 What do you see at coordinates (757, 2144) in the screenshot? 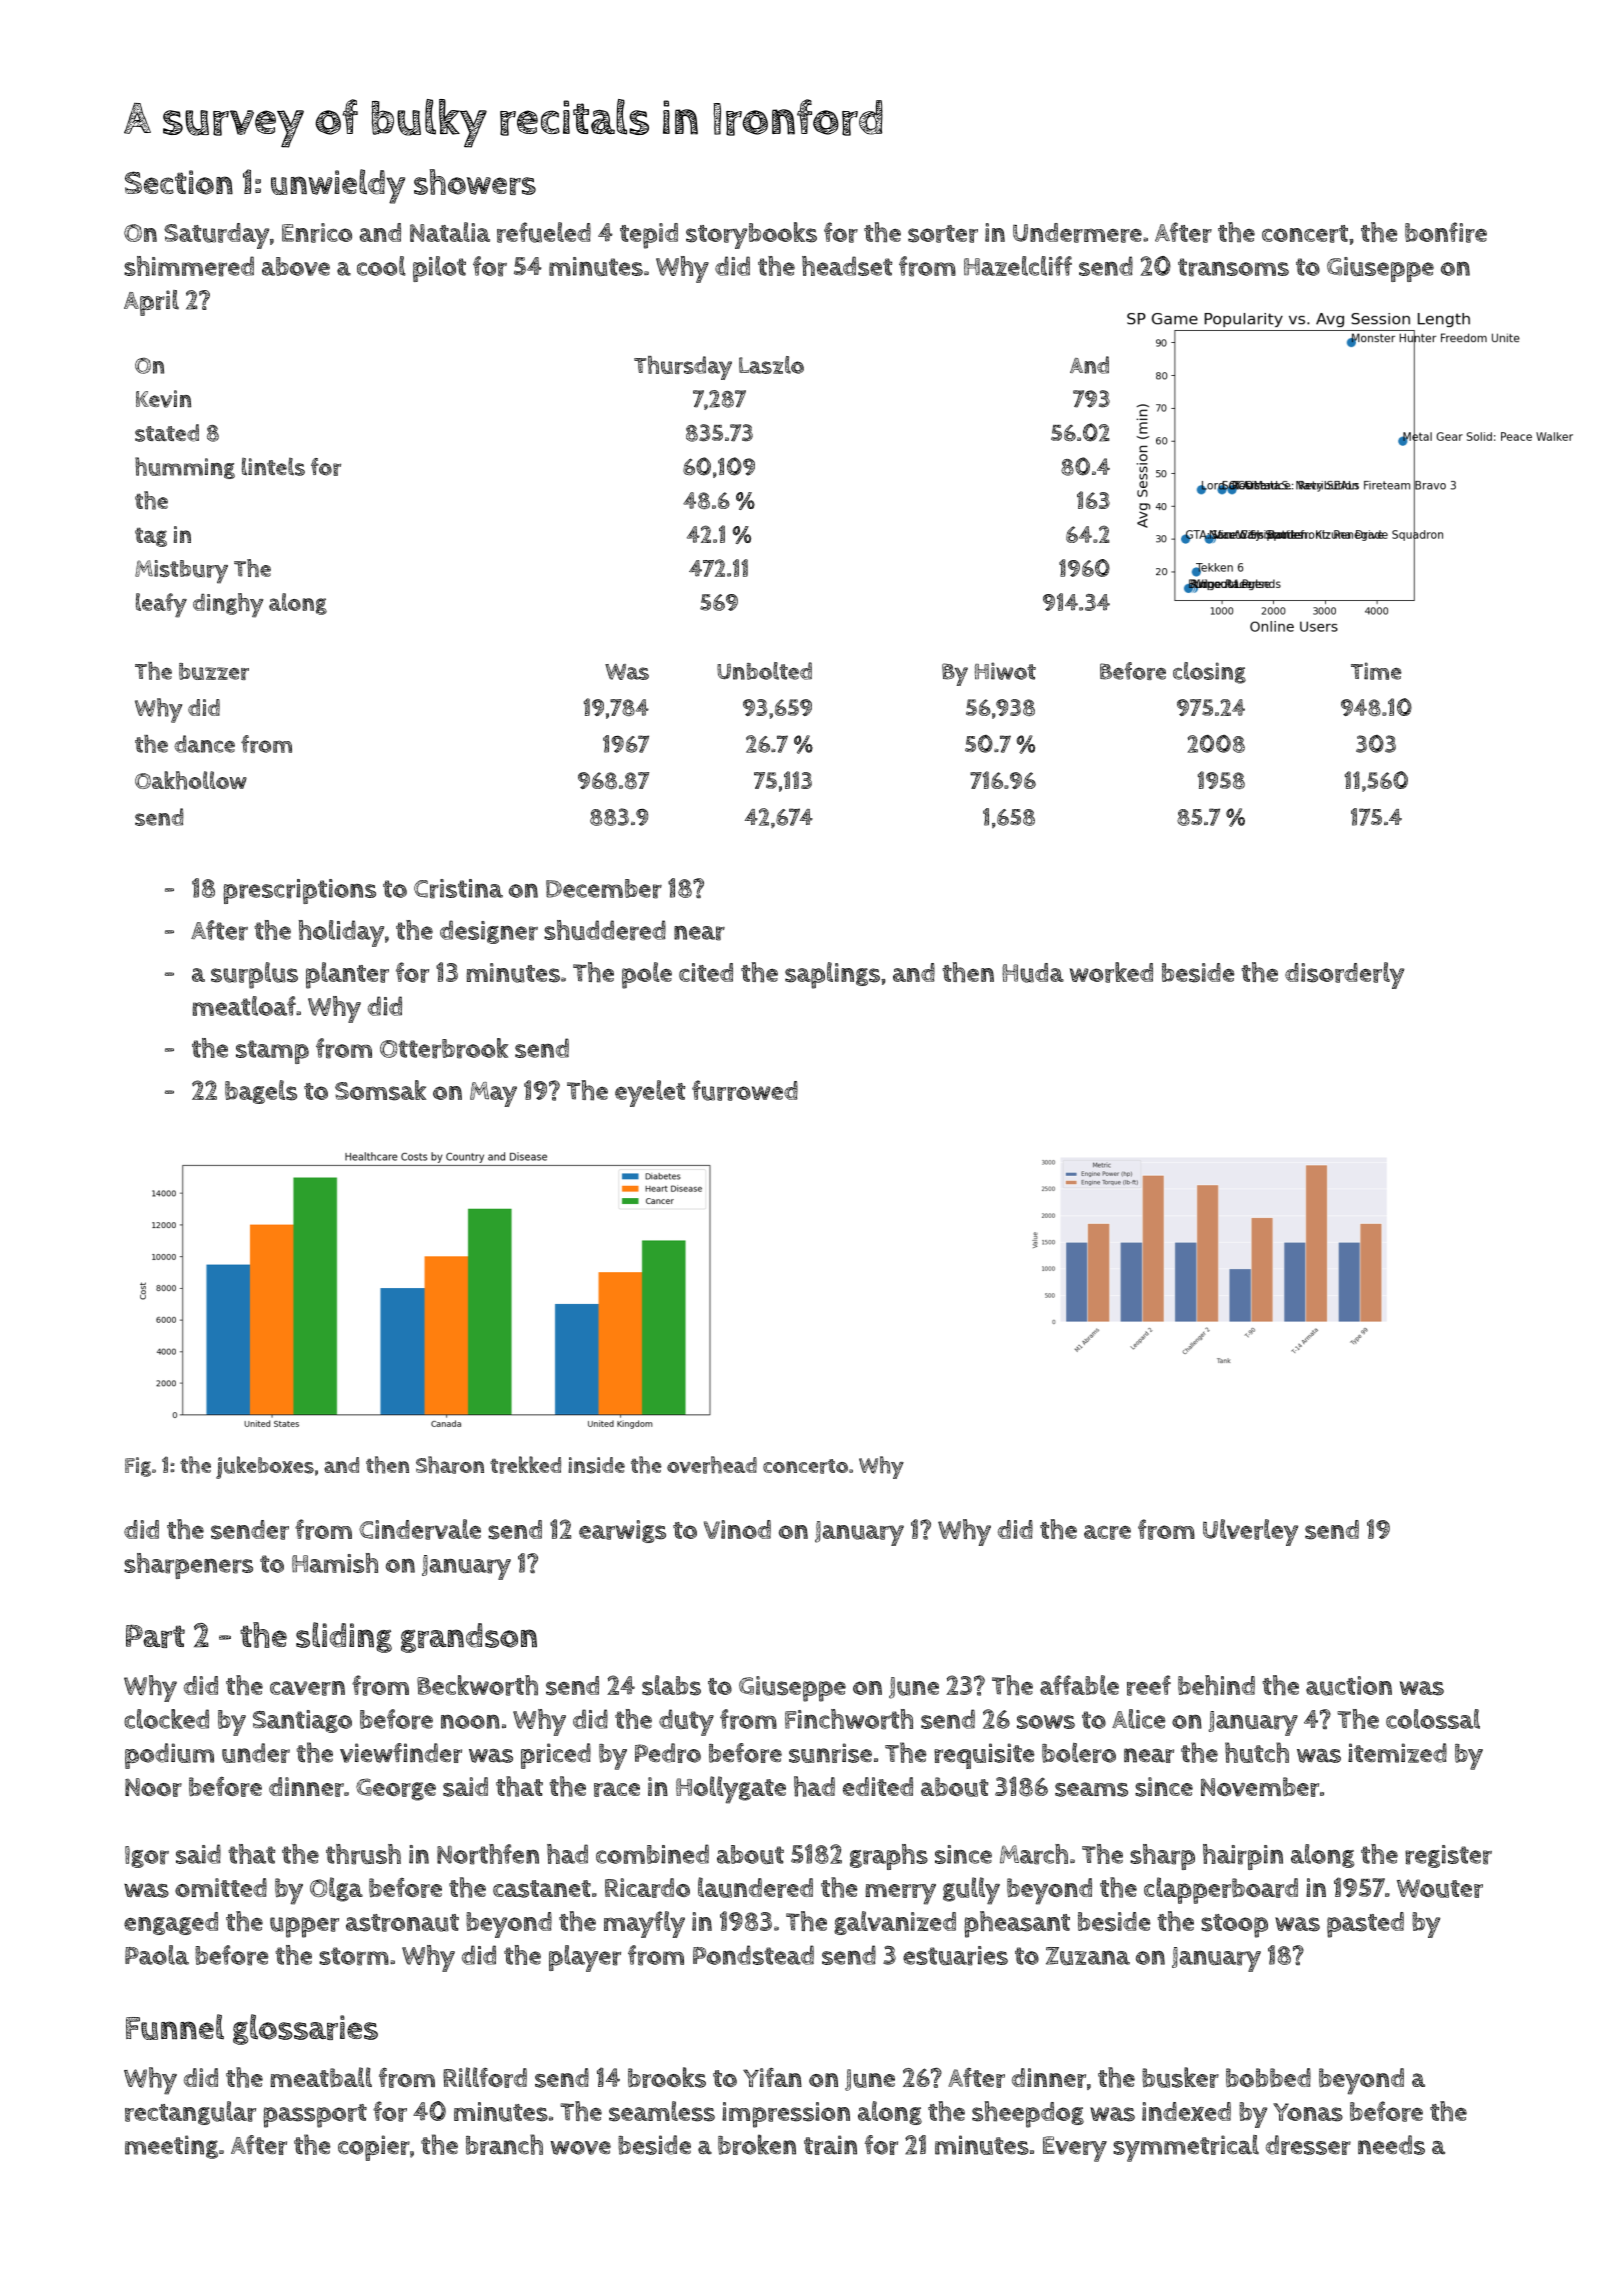
I see `broken` at bounding box center [757, 2144].
